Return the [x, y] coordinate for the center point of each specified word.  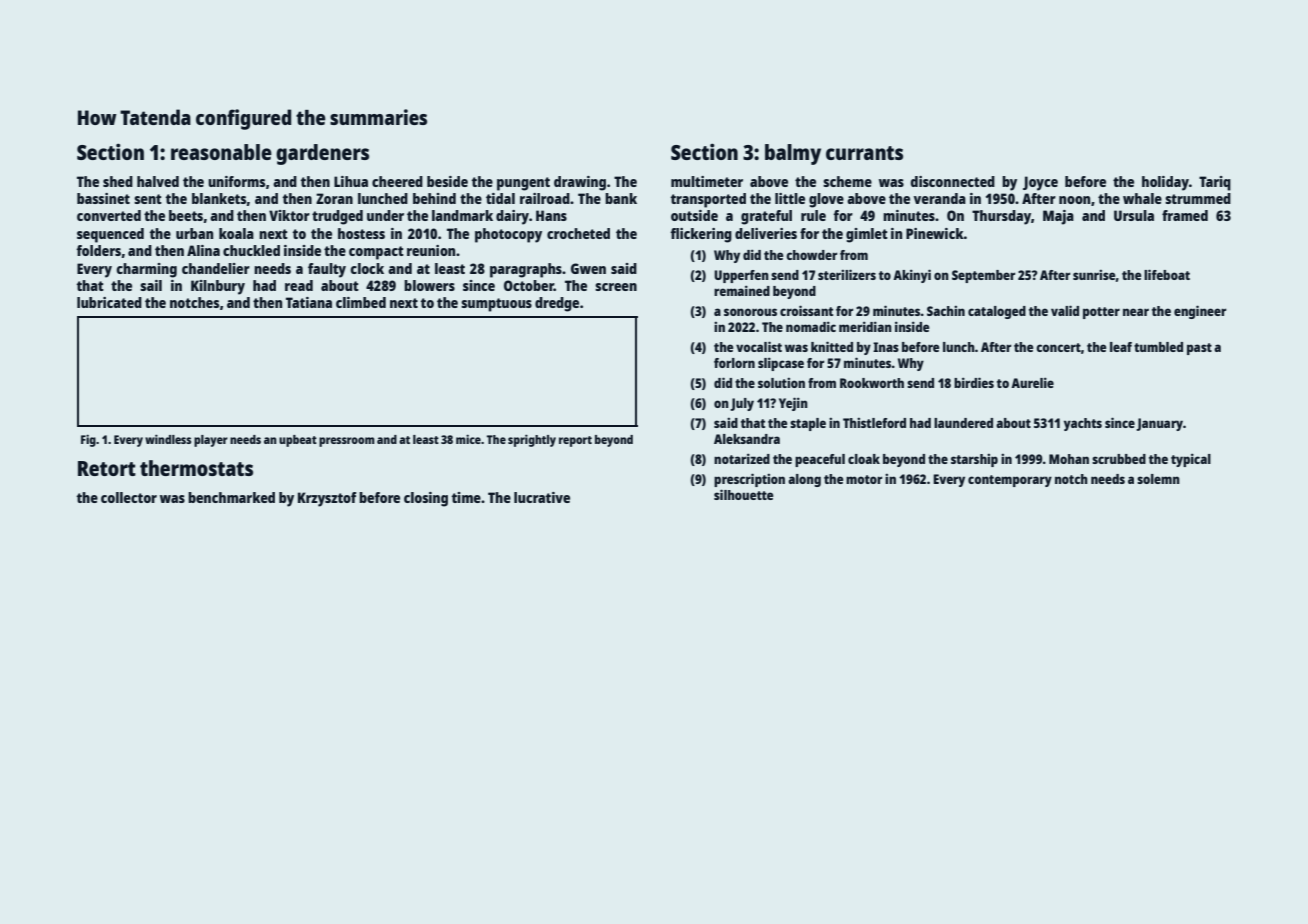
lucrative [542, 497]
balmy [793, 154]
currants [864, 153]
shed [118, 181]
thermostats [196, 468]
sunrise [1094, 276]
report [575, 441]
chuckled [251, 250]
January [1159, 424]
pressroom [347, 442]
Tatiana [309, 302]
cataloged [997, 312]
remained [742, 290]
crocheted [578, 233]
